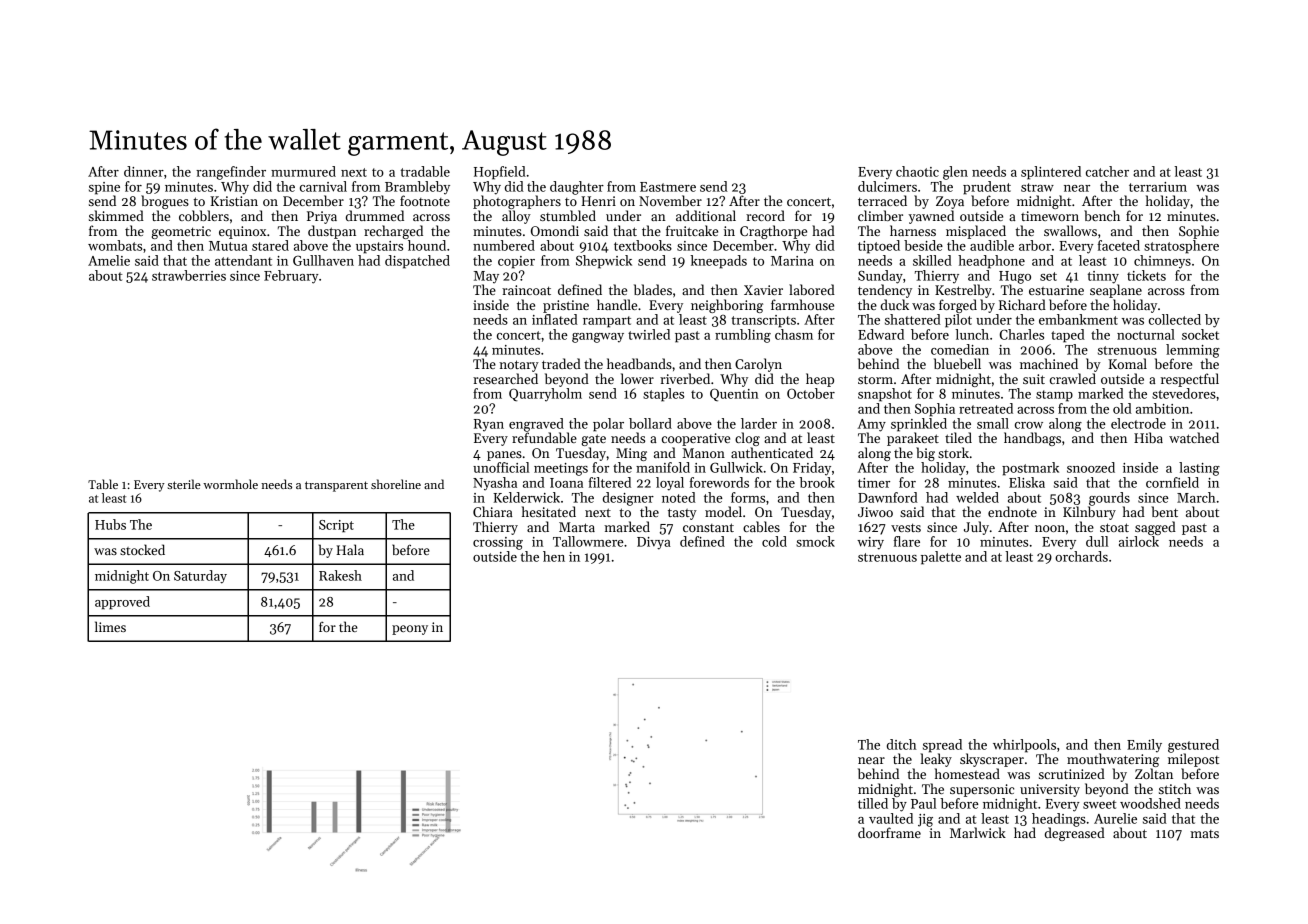  I want to click on Gullhaven, so click(323, 260).
